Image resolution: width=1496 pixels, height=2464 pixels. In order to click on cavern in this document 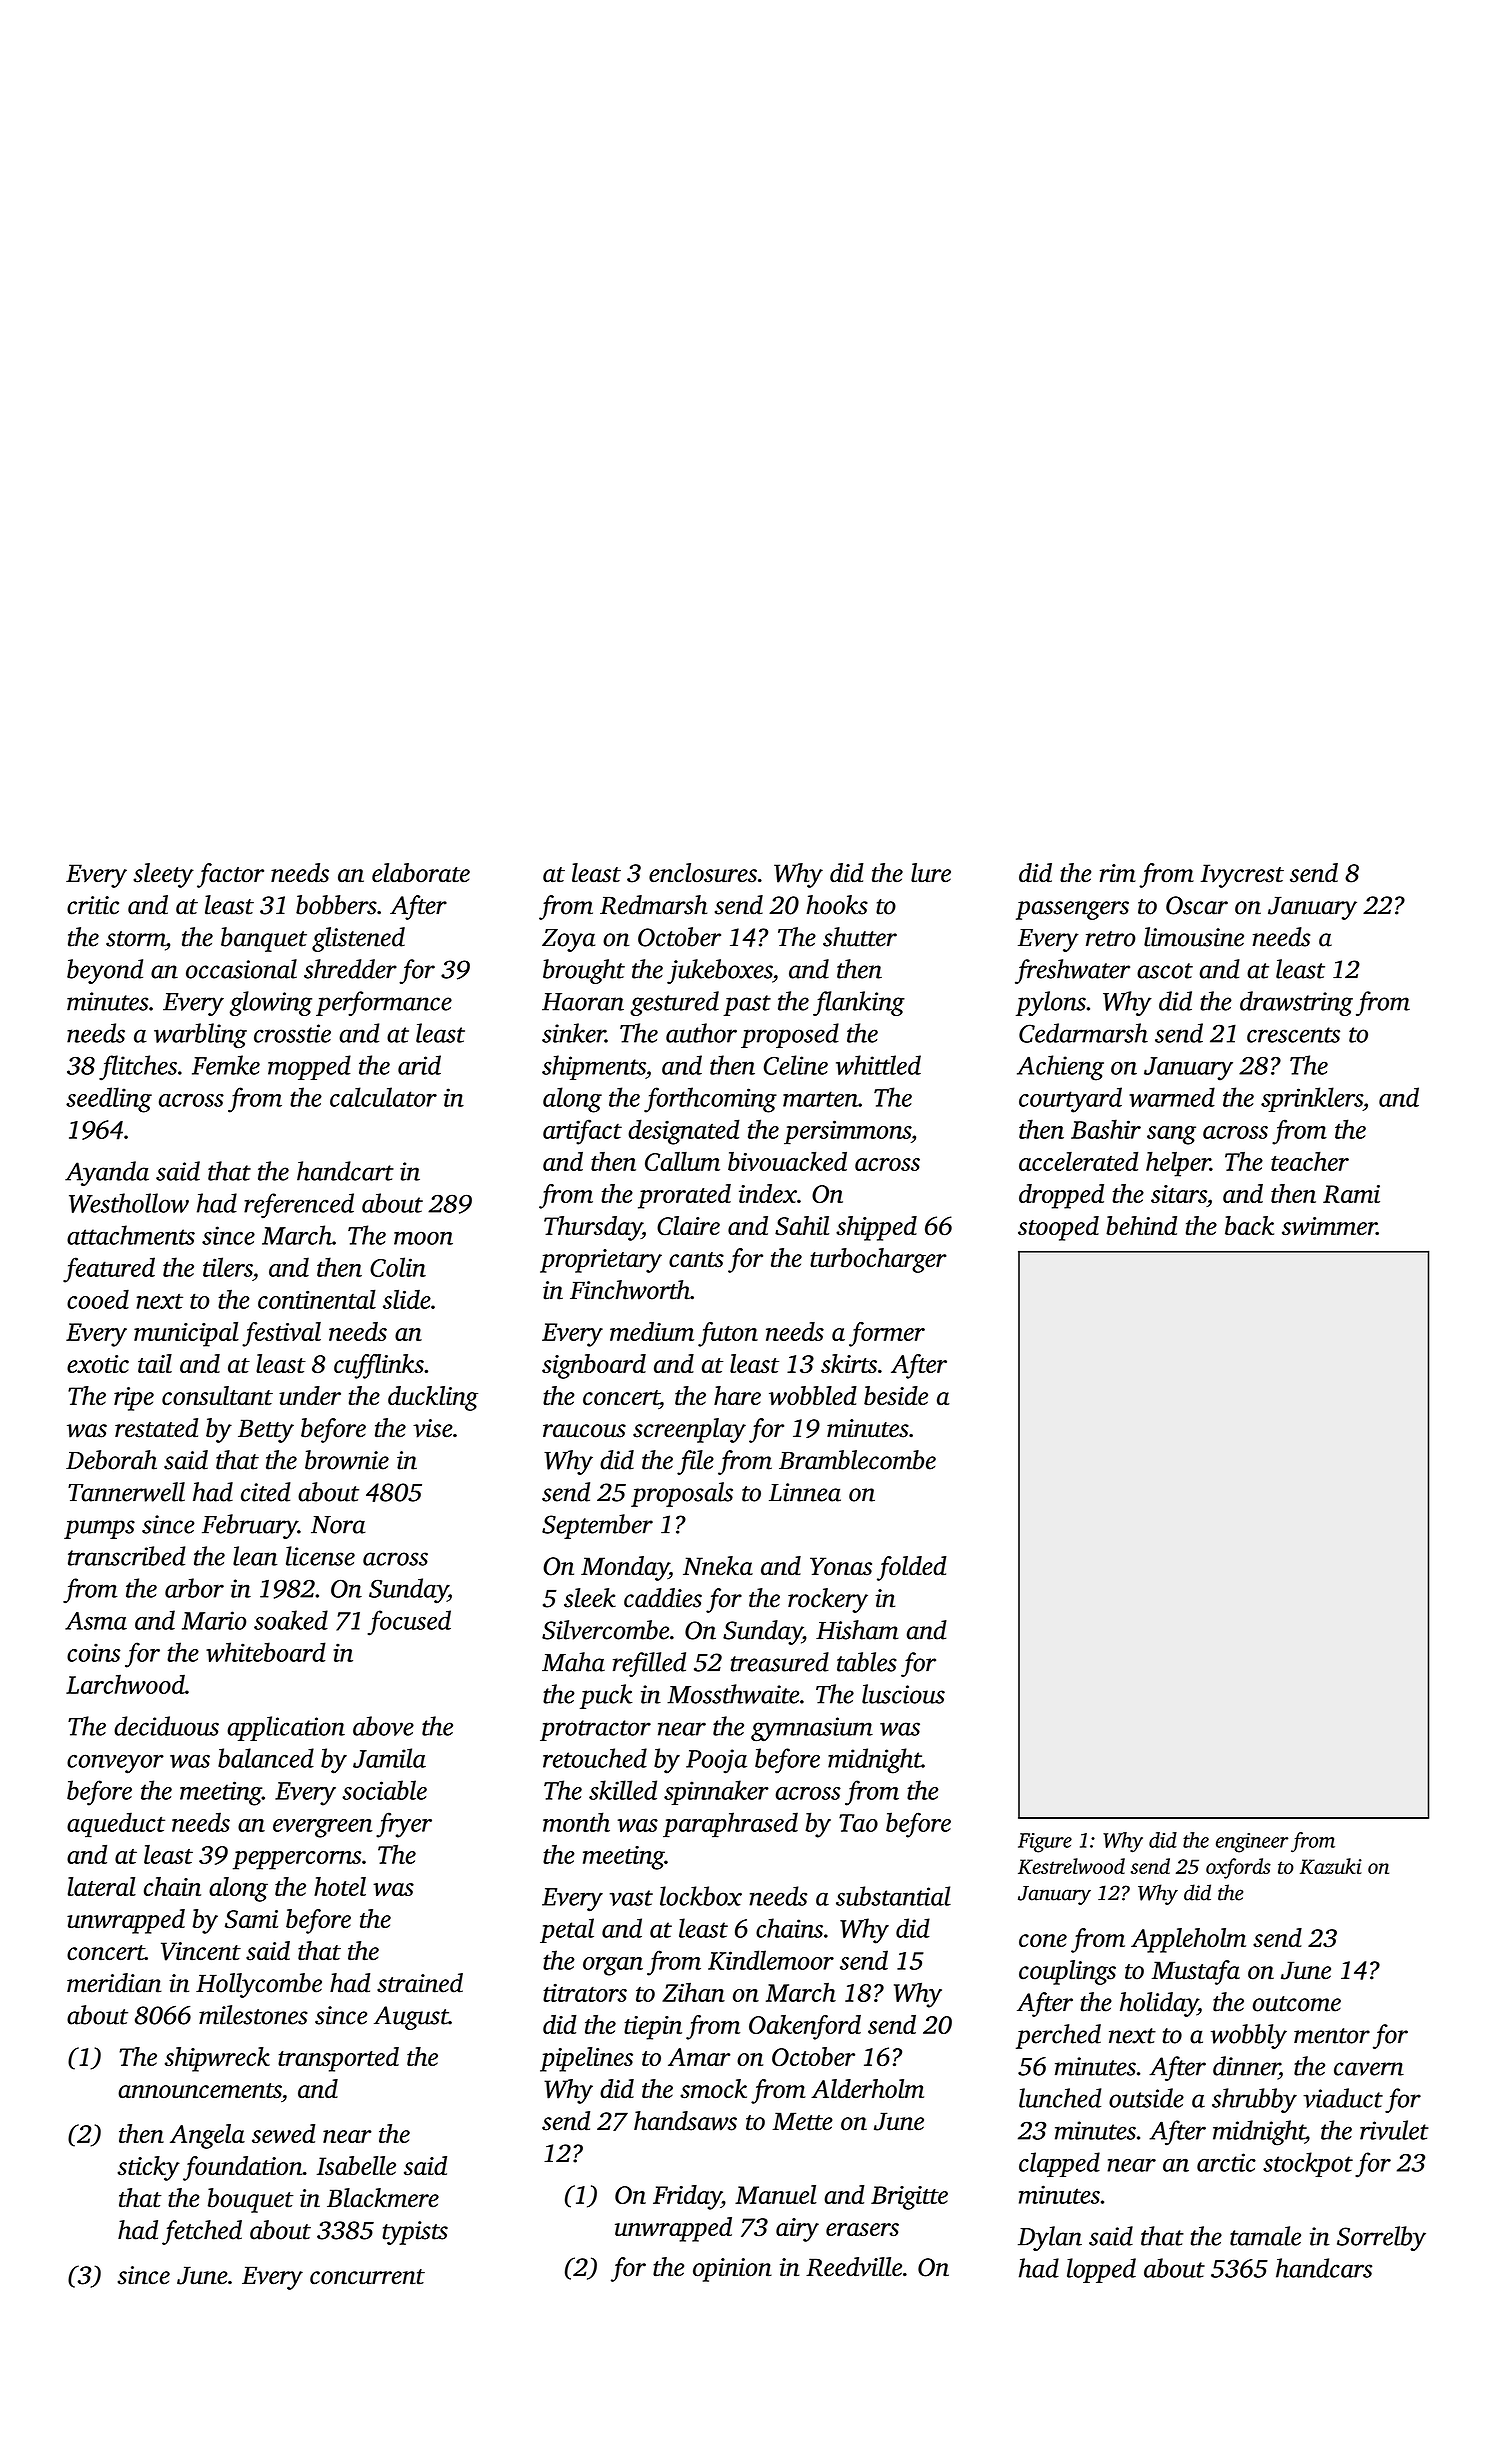, I will do `click(1369, 2069)`.
